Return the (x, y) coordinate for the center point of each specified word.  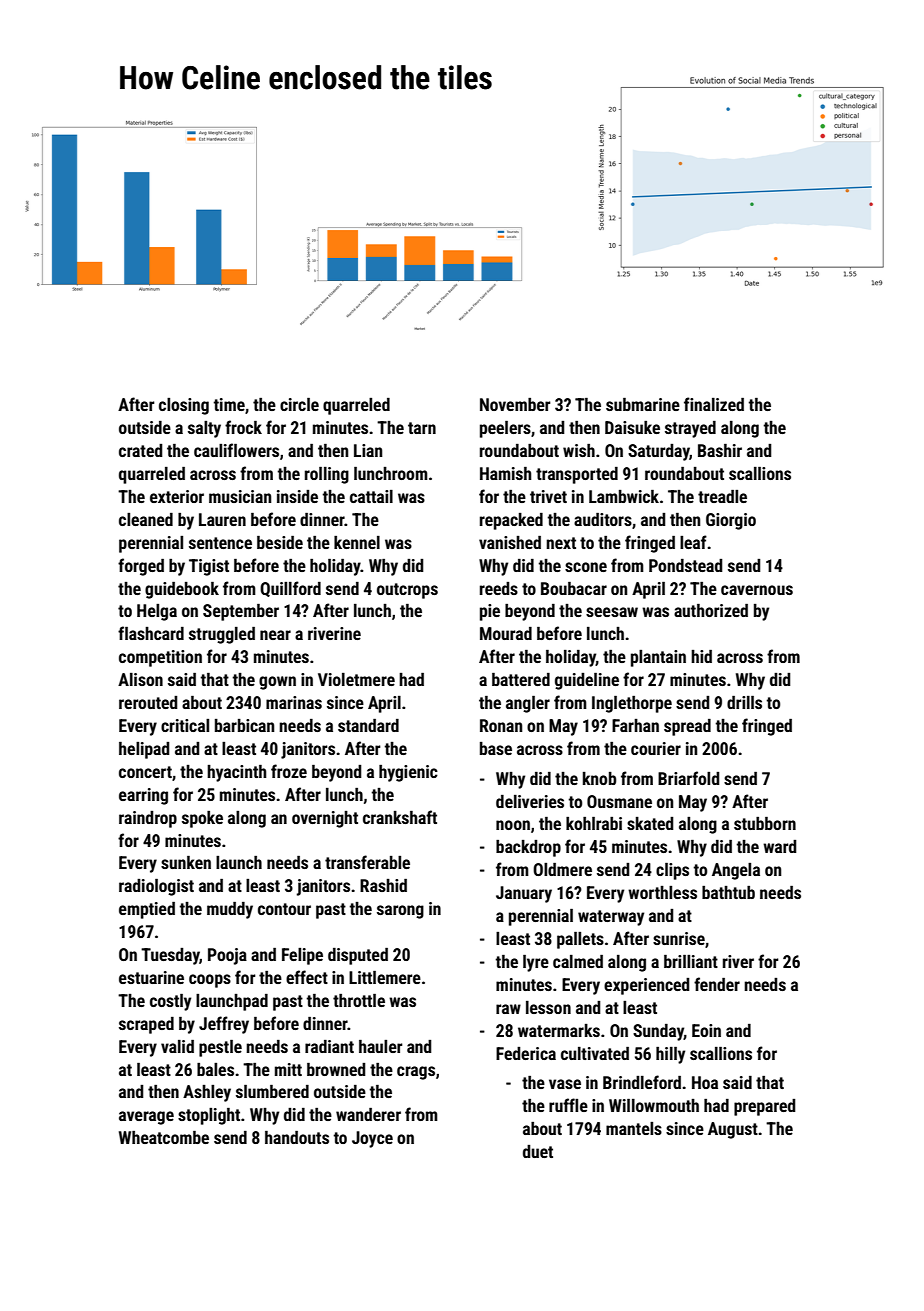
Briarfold (688, 778)
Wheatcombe (164, 1137)
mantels (634, 1128)
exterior (177, 496)
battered (521, 679)
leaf (693, 542)
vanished (510, 542)
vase (565, 1084)
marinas (294, 702)
